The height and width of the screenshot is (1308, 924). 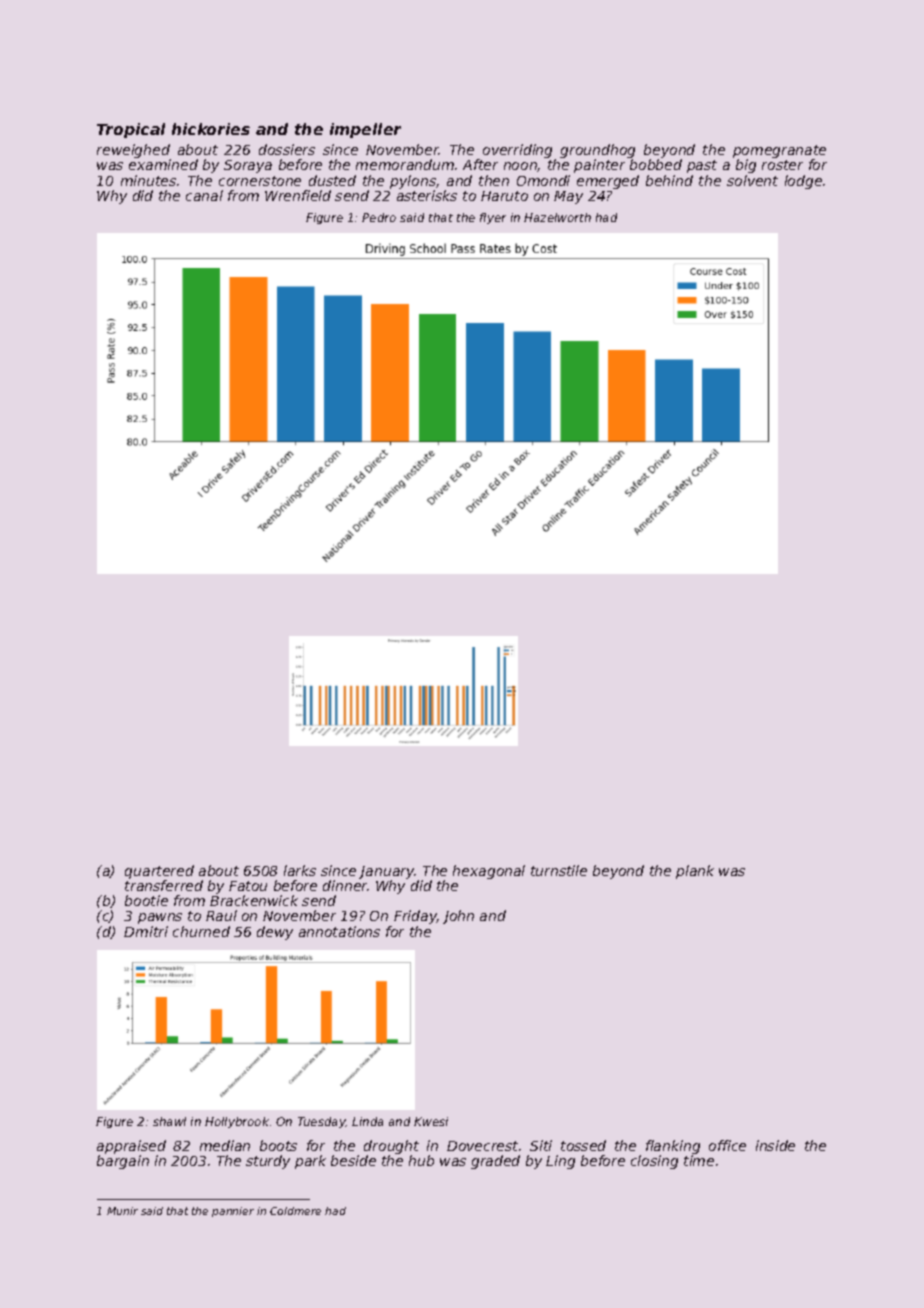 I want to click on Pedro, so click(x=379, y=217).
